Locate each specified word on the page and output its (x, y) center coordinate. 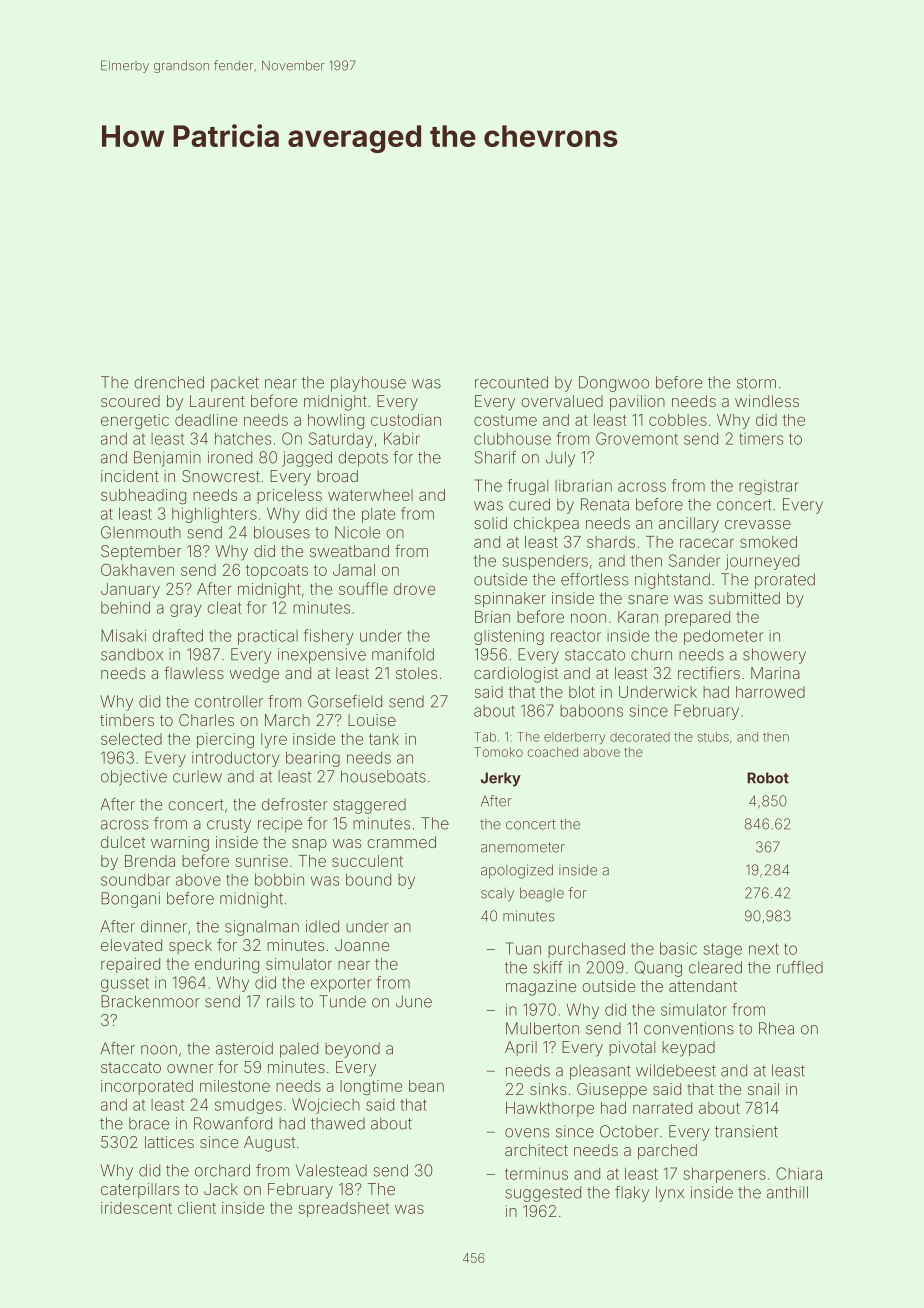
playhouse (368, 384)
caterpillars (140, 1190)
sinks (548, 1089)
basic (678, 948)
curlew (197, 776)
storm (756, 383)
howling (336, 421)
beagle (542, 894)
